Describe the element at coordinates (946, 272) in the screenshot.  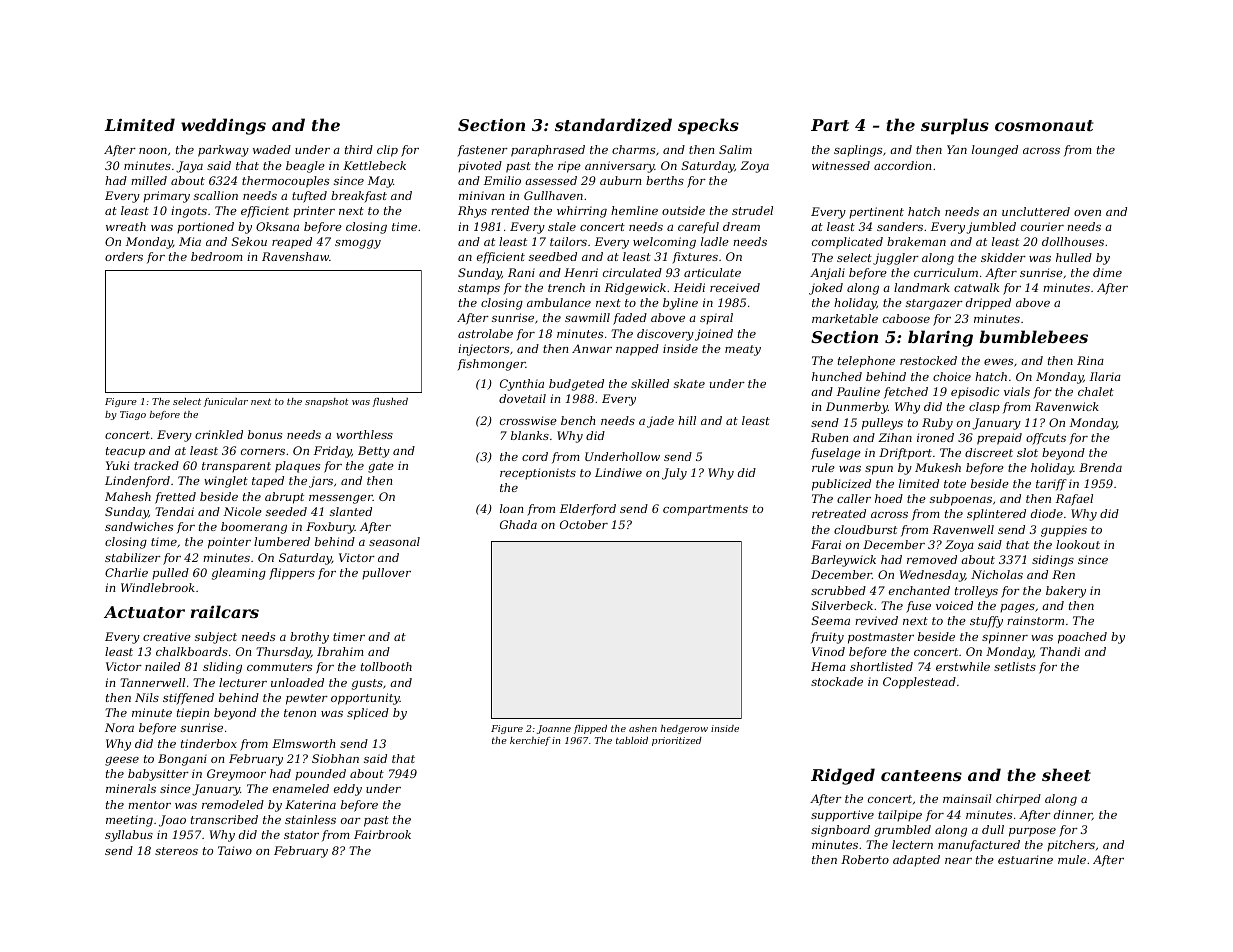
I see `curriculum` at that location.
